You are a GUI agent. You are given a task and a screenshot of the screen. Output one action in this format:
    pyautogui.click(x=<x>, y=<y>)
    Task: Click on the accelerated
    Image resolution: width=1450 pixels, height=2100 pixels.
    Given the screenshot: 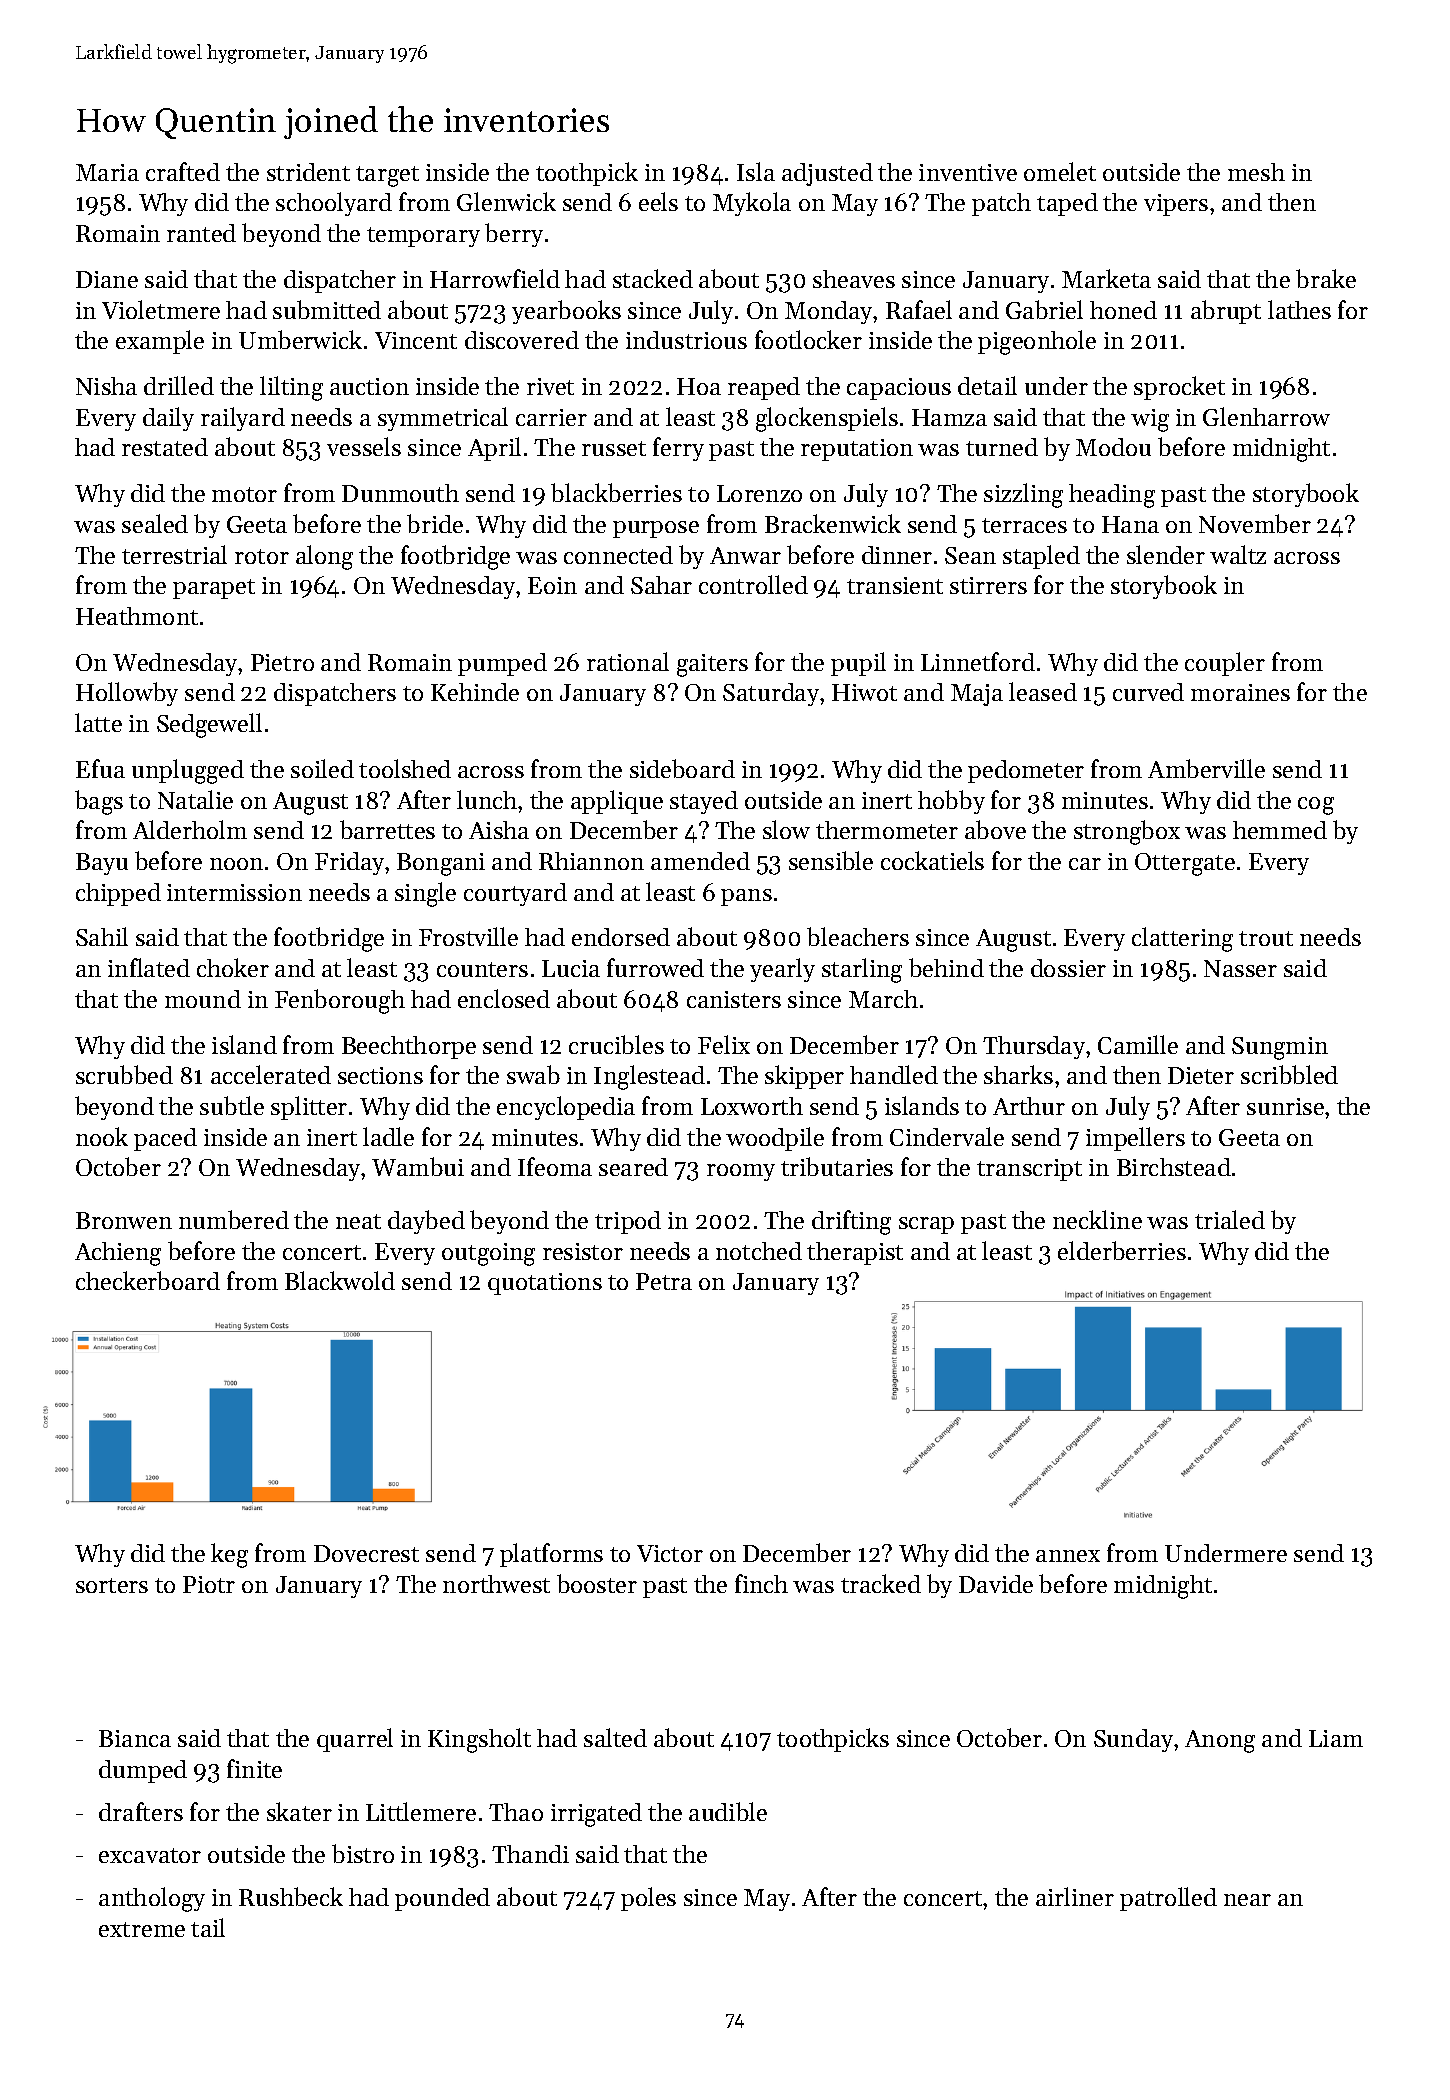 What is the action you would take?
    pyautogui.click(x=271, y=1074)
